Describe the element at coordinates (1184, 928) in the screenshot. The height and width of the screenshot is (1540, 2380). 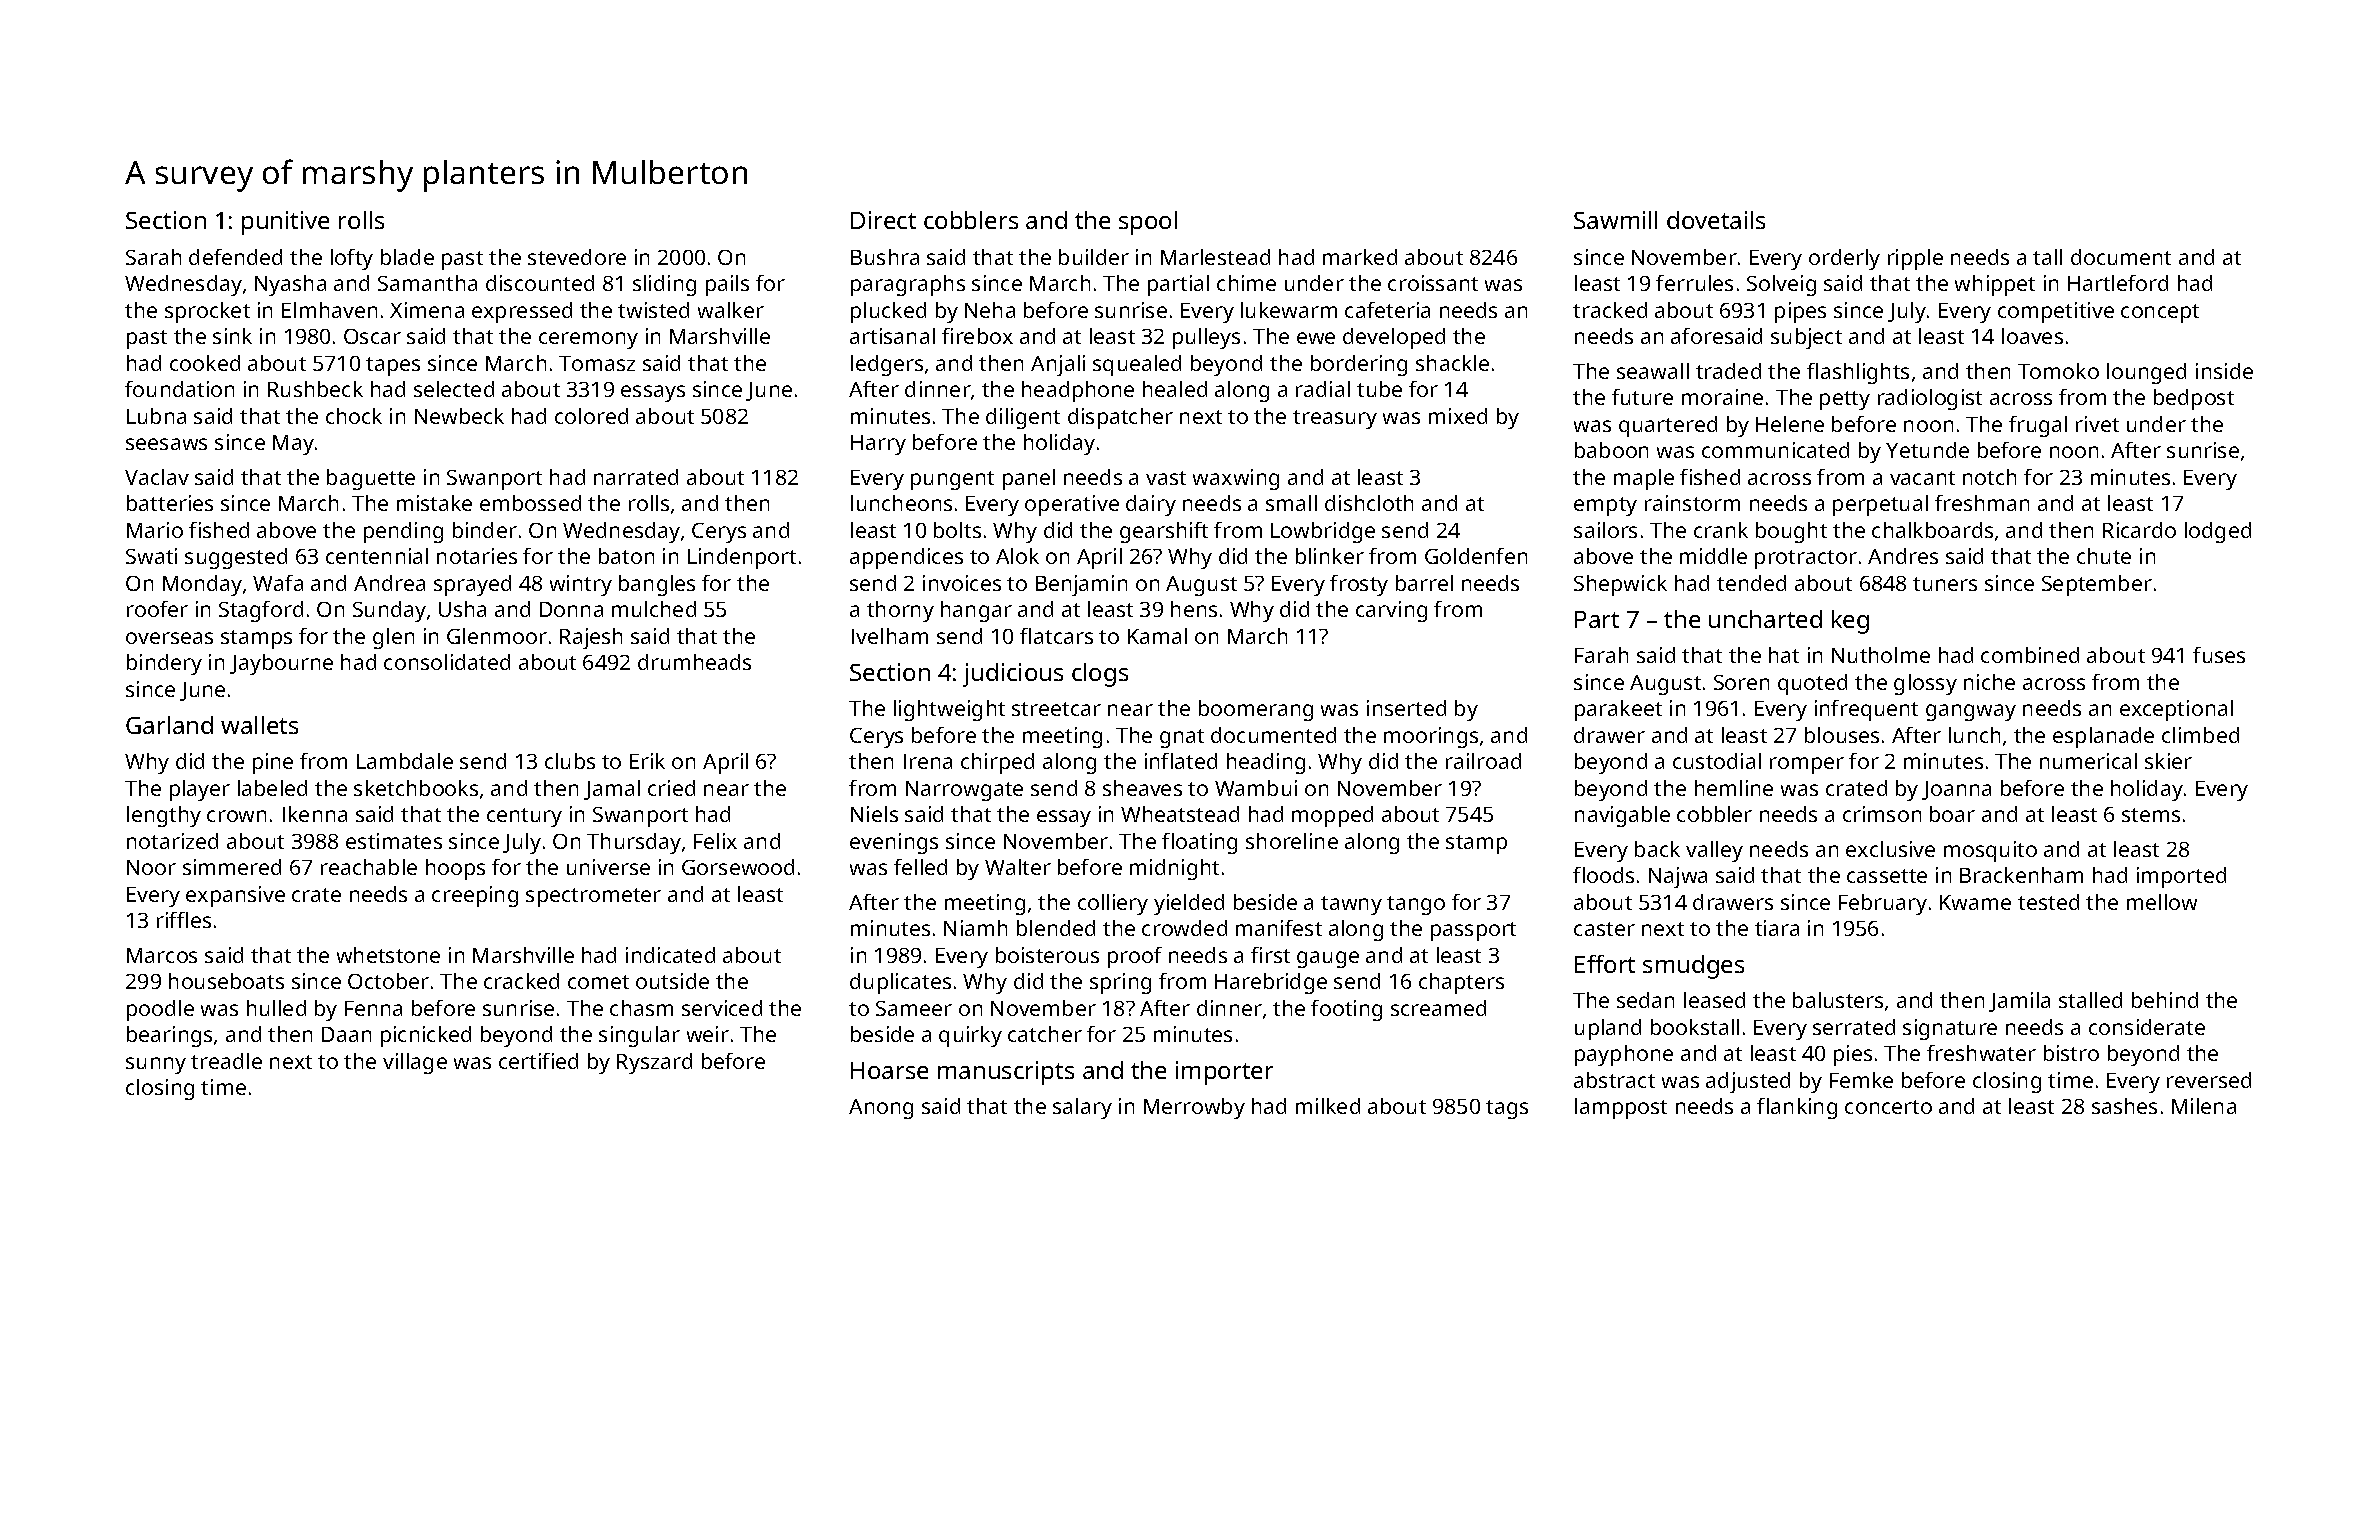
I see `crowded` at that location.
